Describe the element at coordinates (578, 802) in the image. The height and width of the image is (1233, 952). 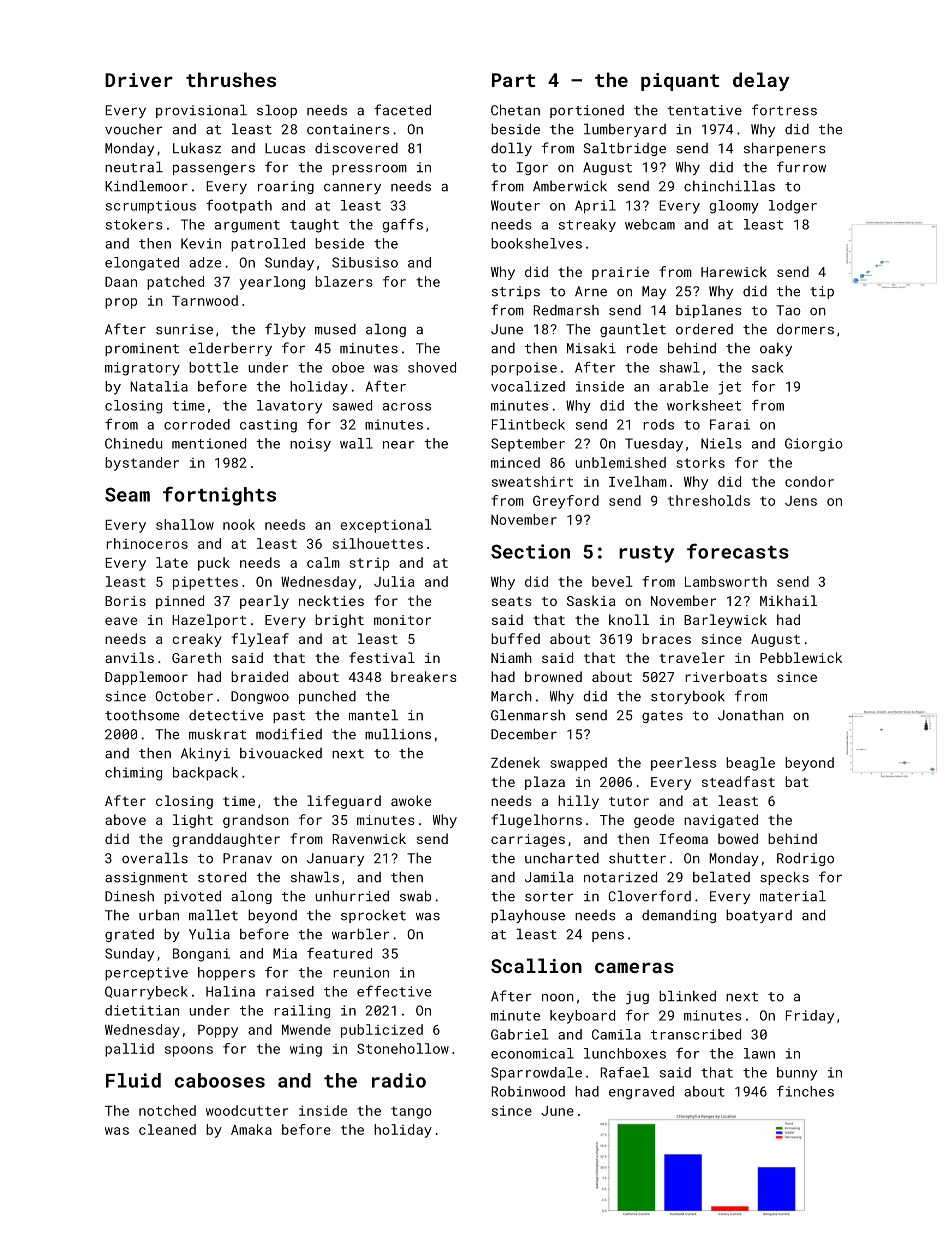
I see `hilly` at that location.
